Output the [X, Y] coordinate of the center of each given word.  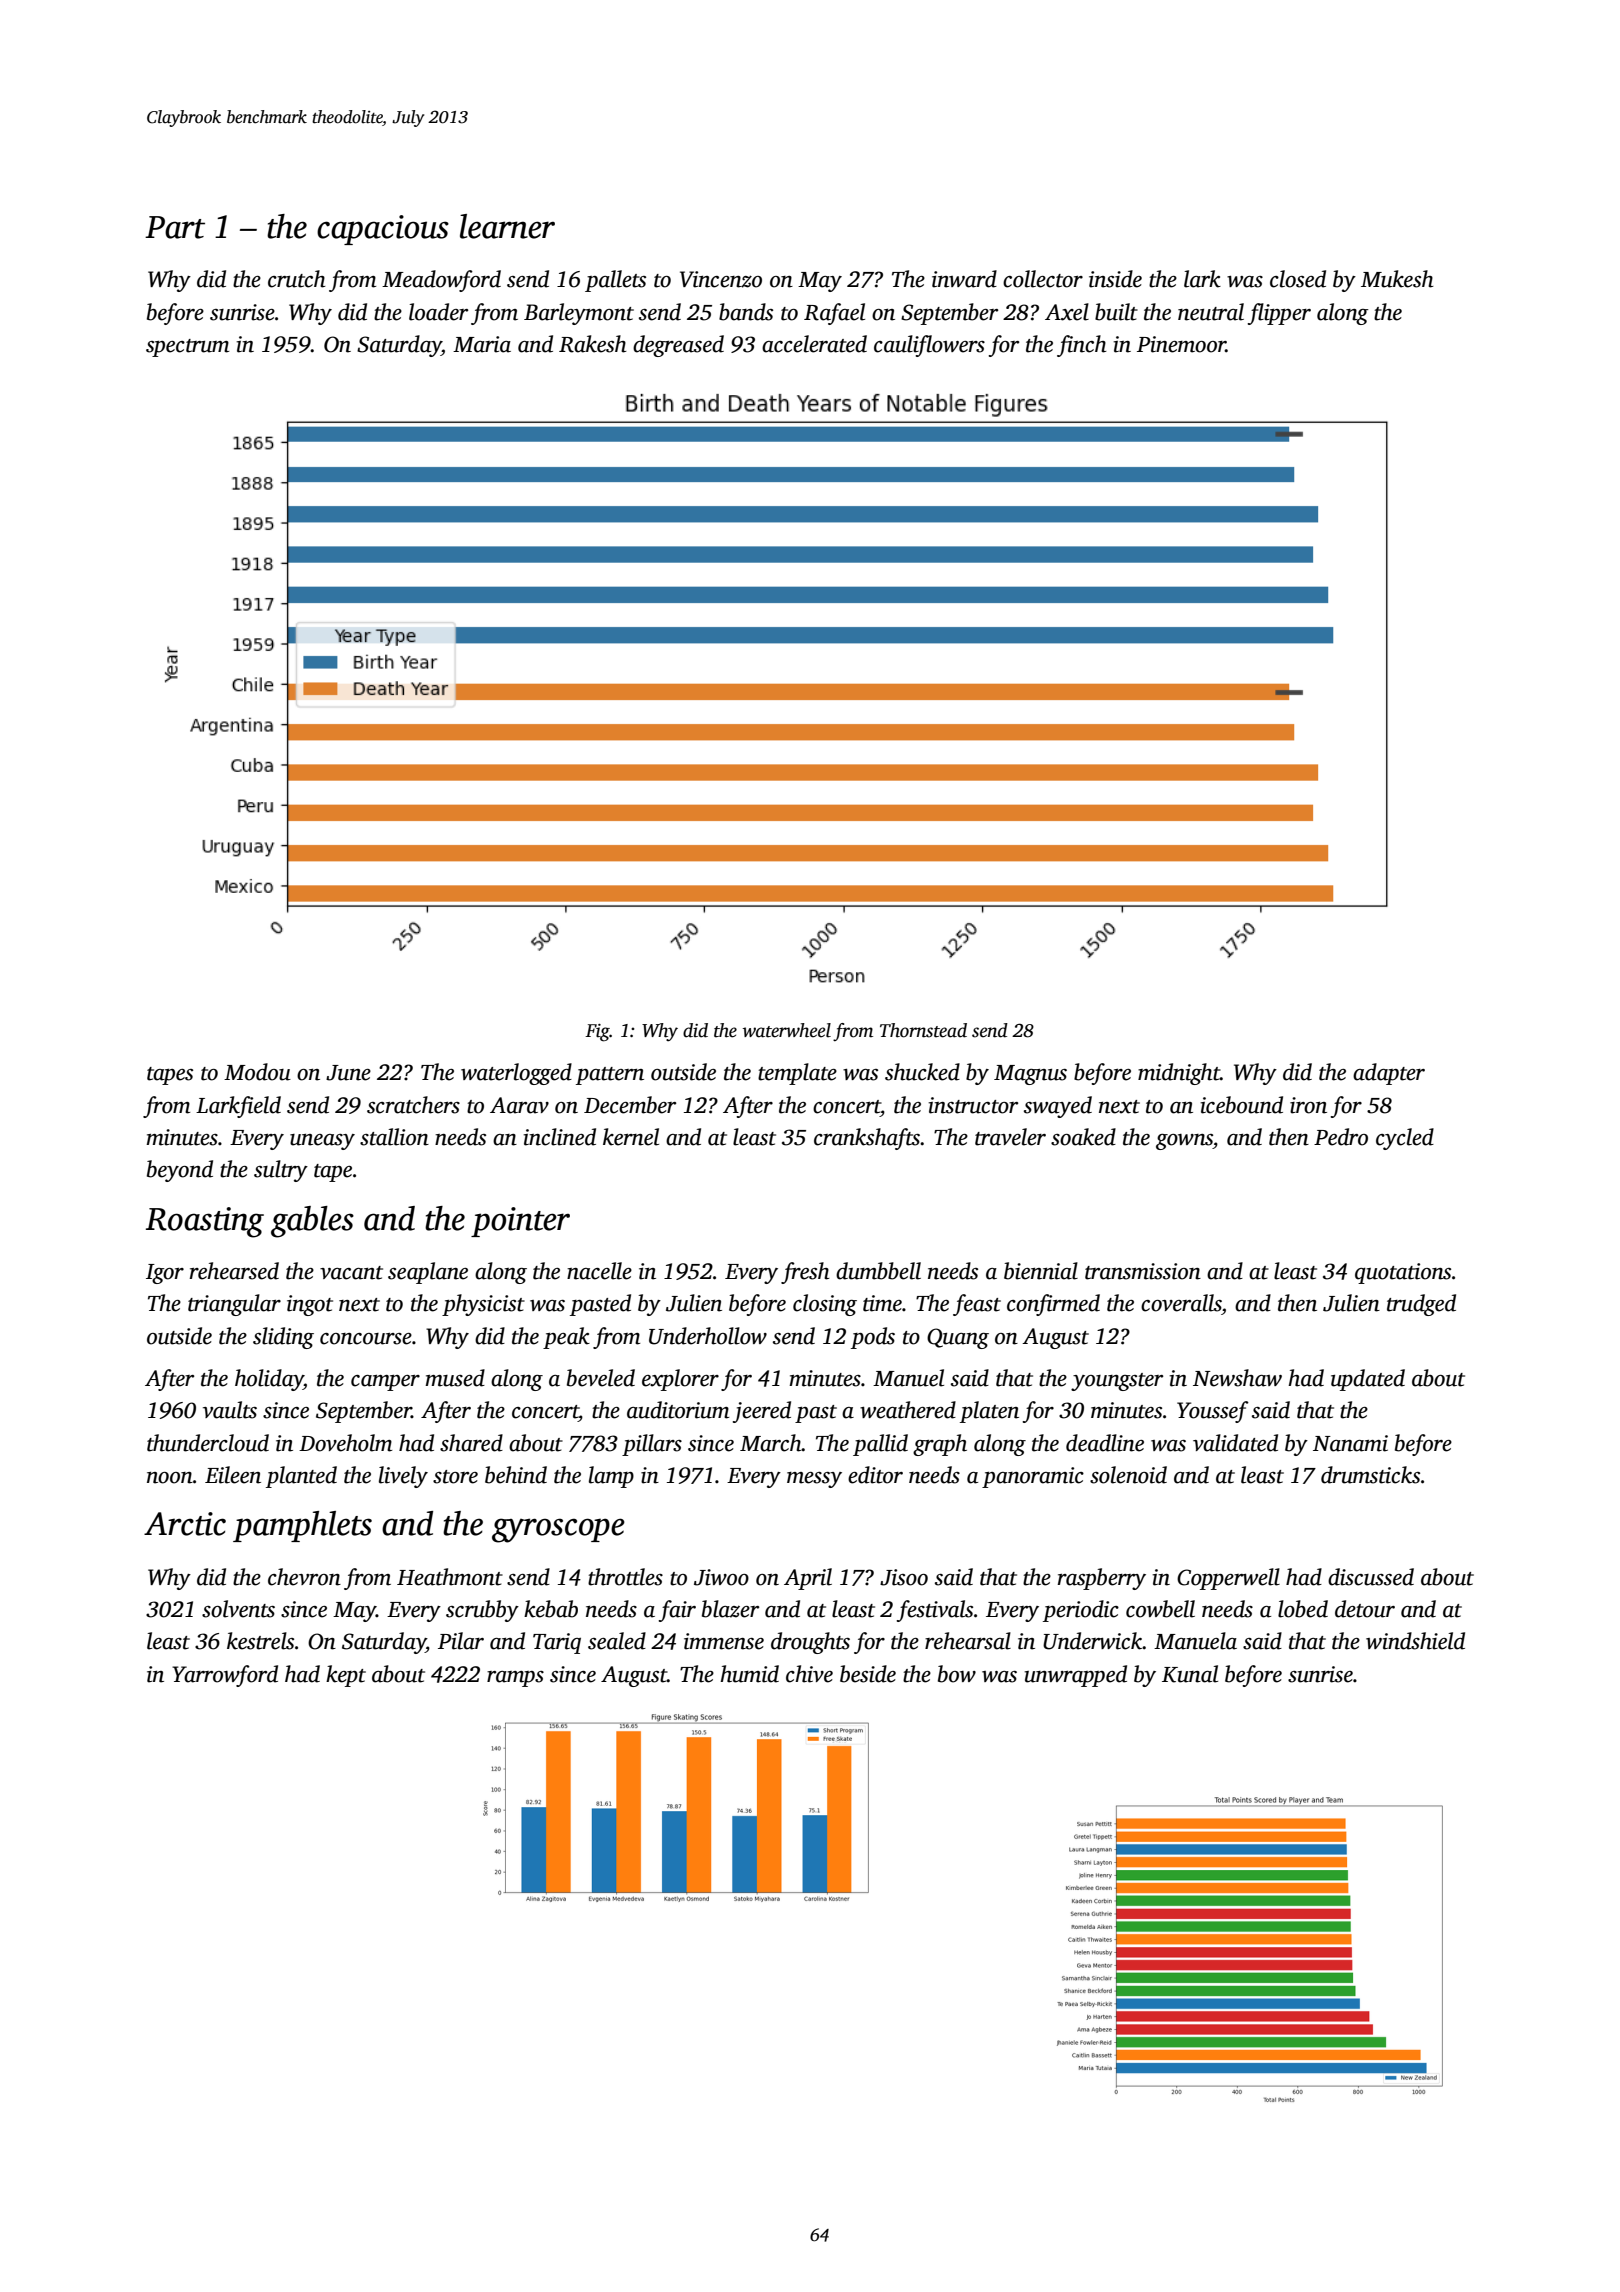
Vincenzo [721, 279]
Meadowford [441, 281]
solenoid [1128, 1475]
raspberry [1102, 1579]
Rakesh [593, 344]
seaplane [428, 1273]
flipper [1279, 314]
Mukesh [1397, 279]
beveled [601, 1378]
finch [1082, 346]
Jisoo [904, 1577]
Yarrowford [225, 1676]
